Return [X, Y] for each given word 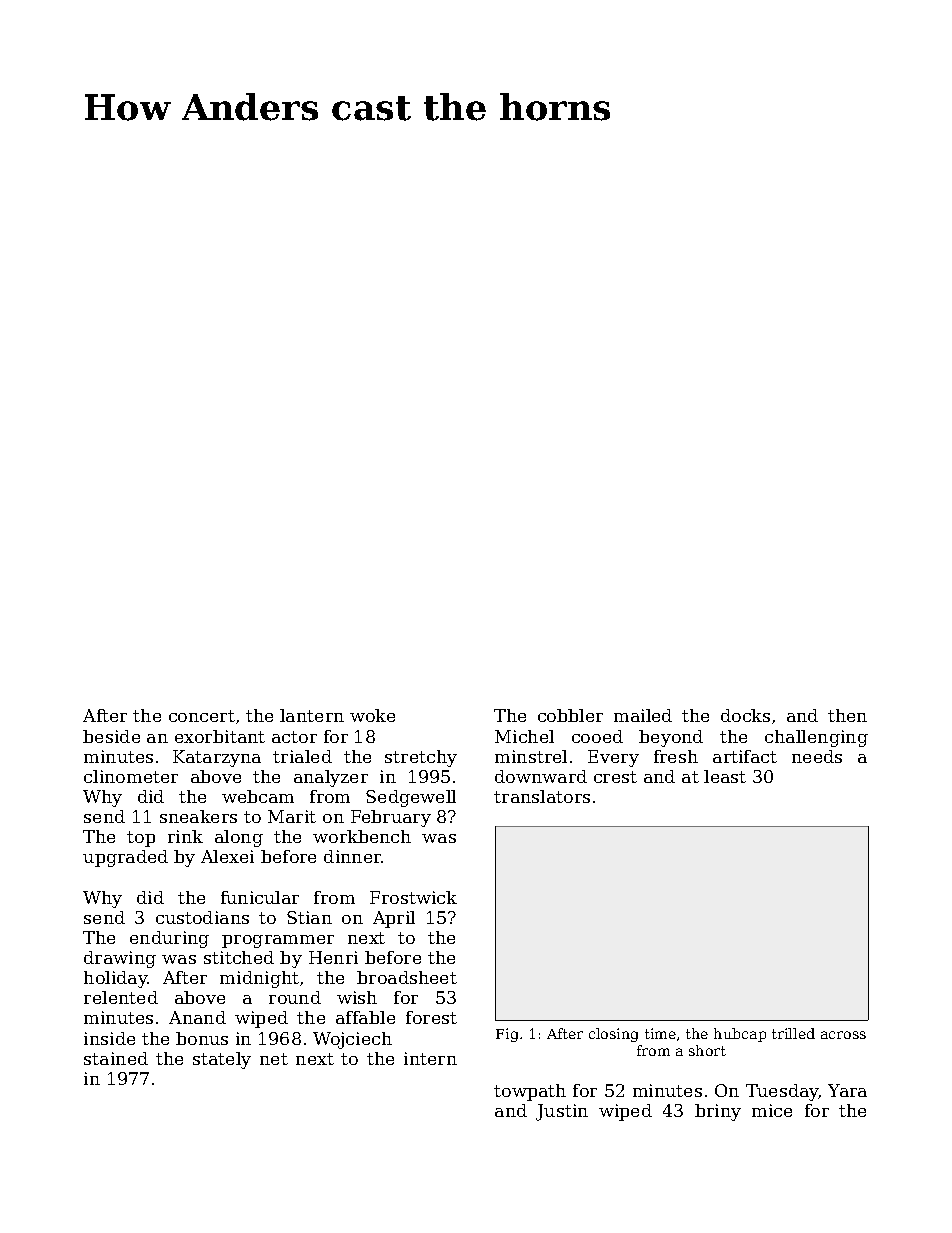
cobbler [570, 715]
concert [202, 716]
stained [116, 1058]
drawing [120, 959]
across [843, 1035]
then [847, 715]
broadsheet [407, 977]
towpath [530, 1092]
